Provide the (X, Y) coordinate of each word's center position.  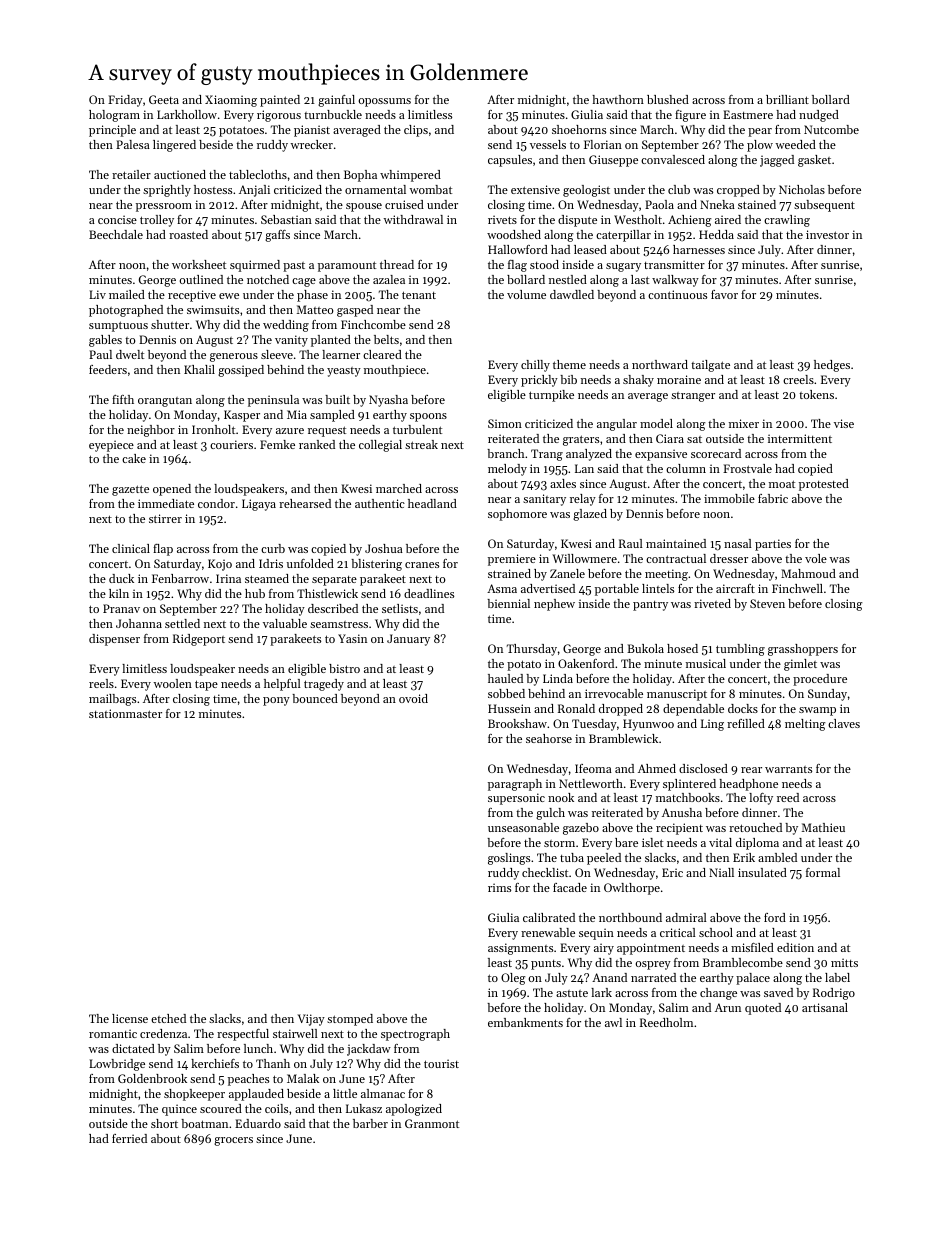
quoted (763, 1009)
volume (526, 294)
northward (660, 364)
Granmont (432, 1123)
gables (105, 341)
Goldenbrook (152, 1078)
